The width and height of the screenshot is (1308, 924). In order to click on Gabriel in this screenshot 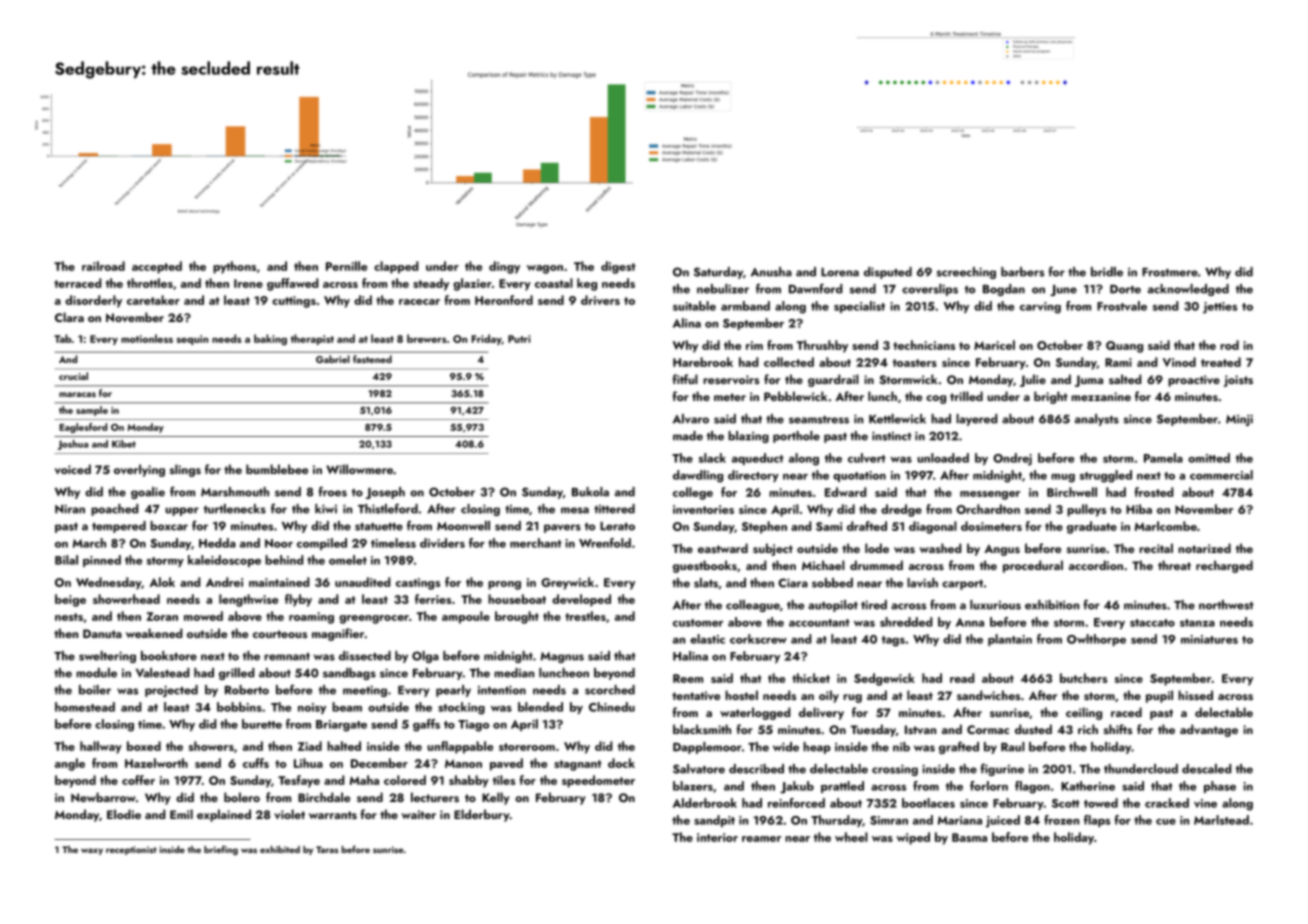, I will do `click(333, 359)`.
